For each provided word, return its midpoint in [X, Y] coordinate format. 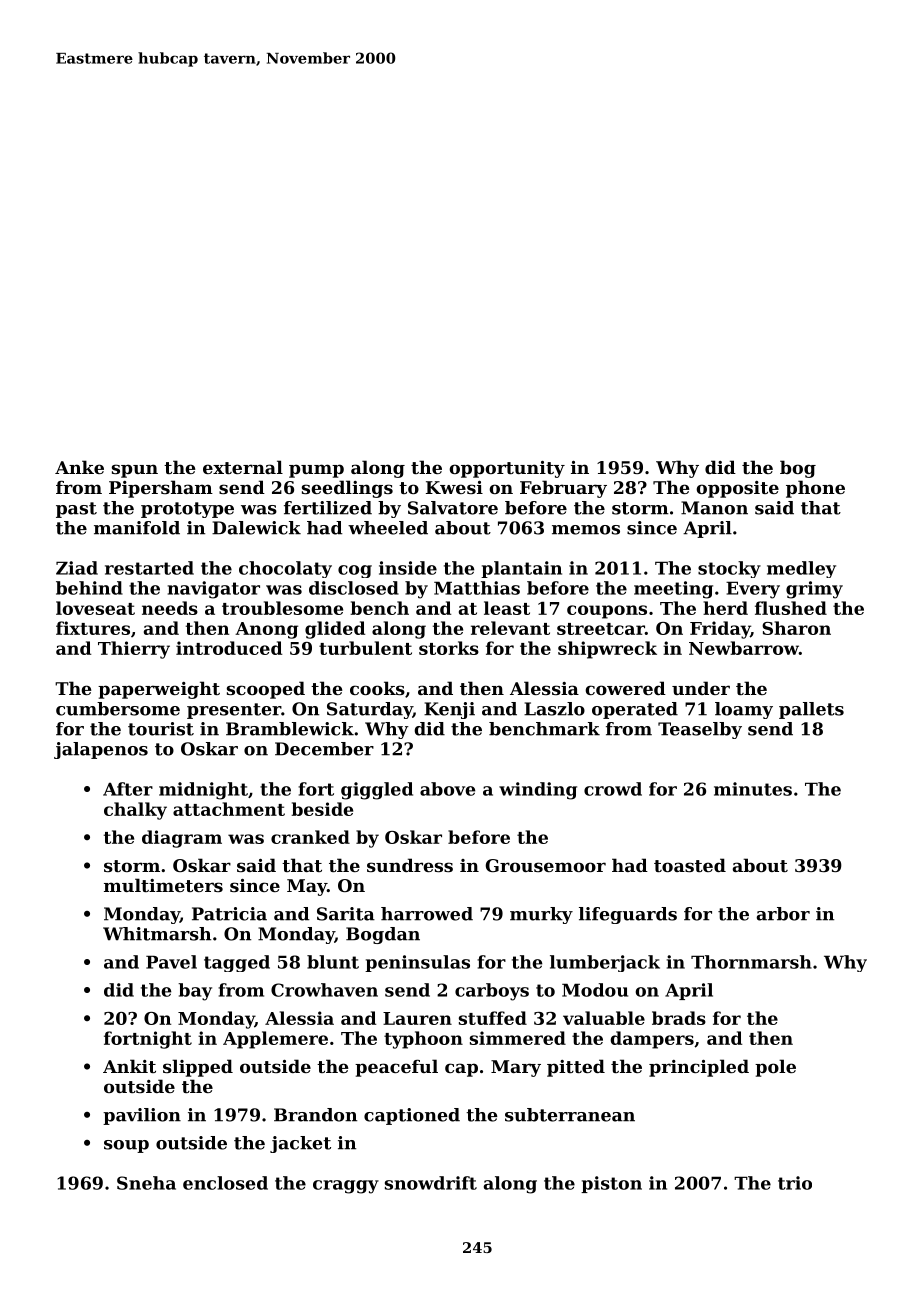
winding [538, 791]
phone [815, 489]
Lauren [417, 1018]
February [563, 489]
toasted [690, 865]
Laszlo [554, 709]
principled [699, 1068]
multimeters [163, 885]
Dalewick [256, 528]
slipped [198, 1068]
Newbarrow [744, 648]
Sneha [146, 1183]
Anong [266, 630]
